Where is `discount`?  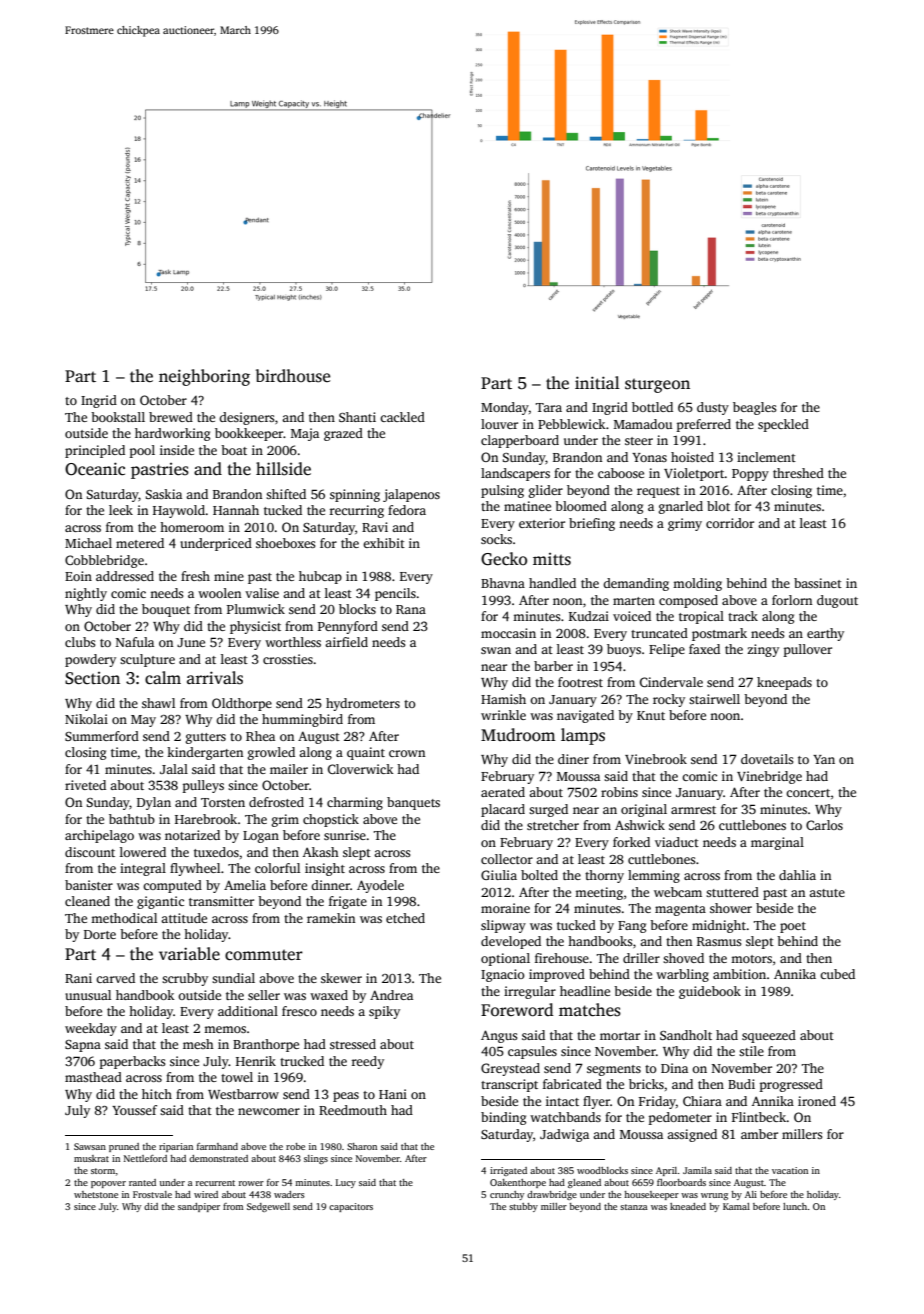 discount is located at coordinates (90, 852).
